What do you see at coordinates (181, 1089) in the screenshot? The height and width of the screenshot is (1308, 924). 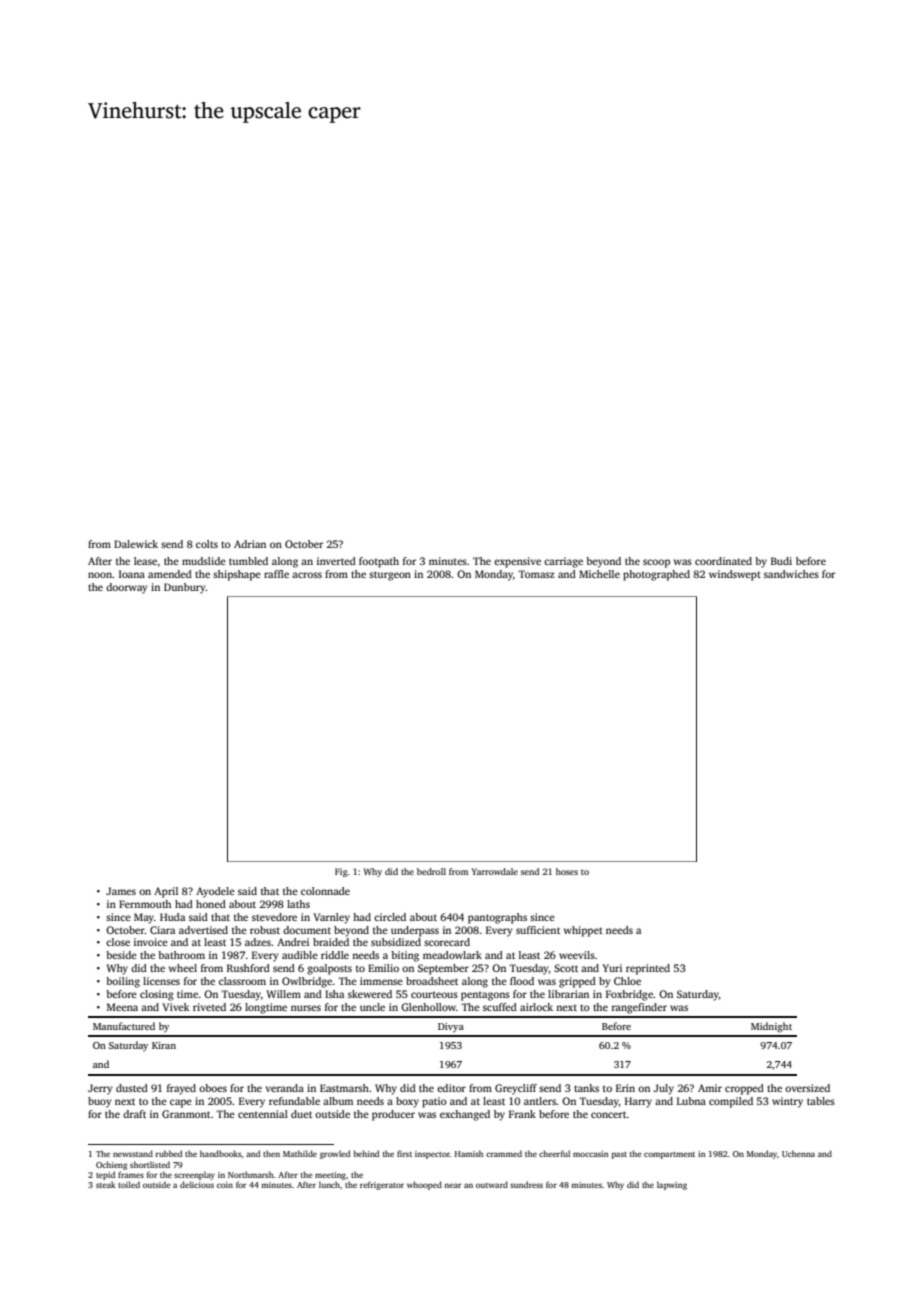 I see `frayed` at bounding box center [181, 1089].
